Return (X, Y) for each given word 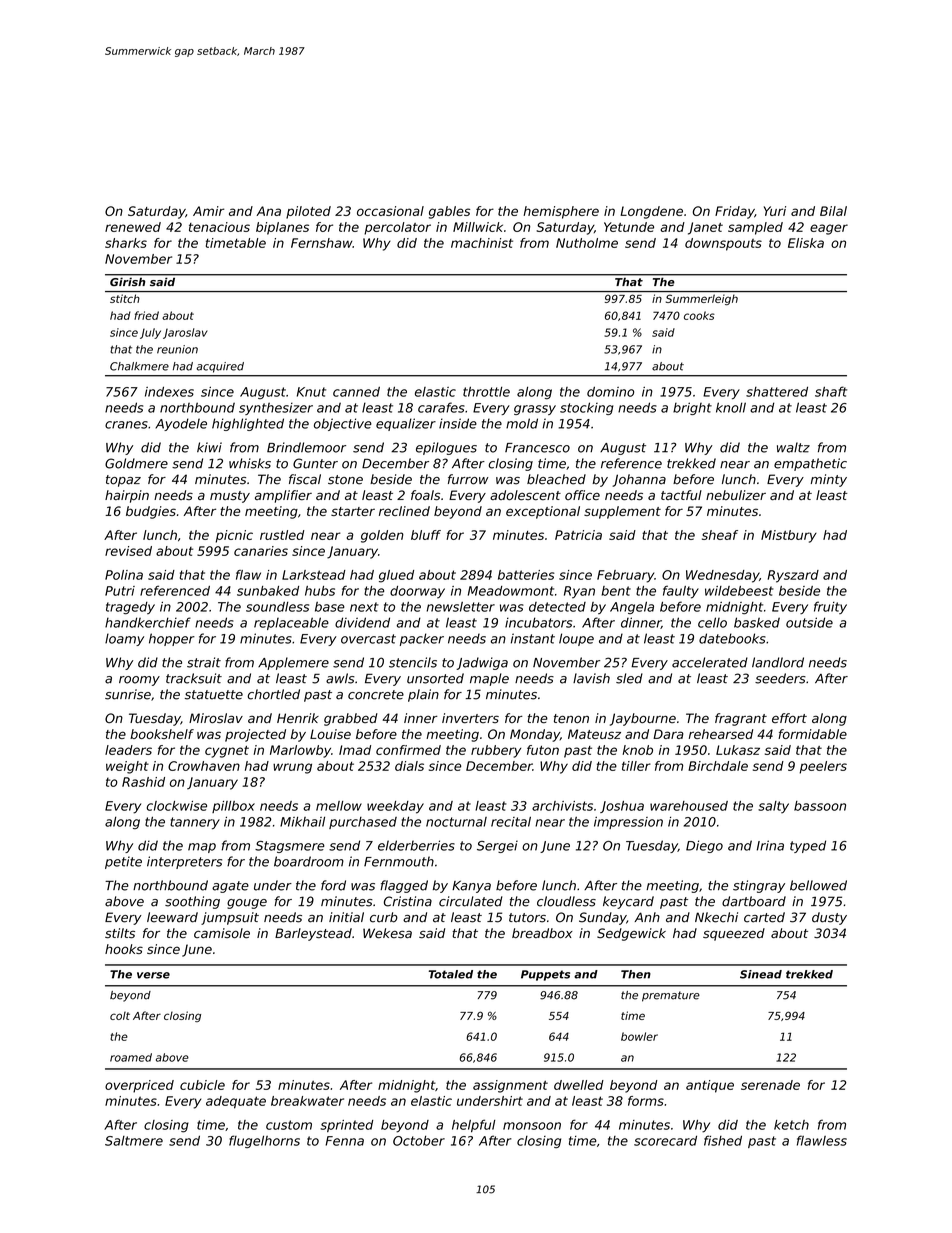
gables (449, 212)
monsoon (532, 1126)
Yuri (775, 211)
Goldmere (136, 463)
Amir (208, 211)
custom (289, 1125)
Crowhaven (204, 766)
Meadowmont (511, 591)
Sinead (761, 974)
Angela (632, 607)
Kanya (471, 886)
